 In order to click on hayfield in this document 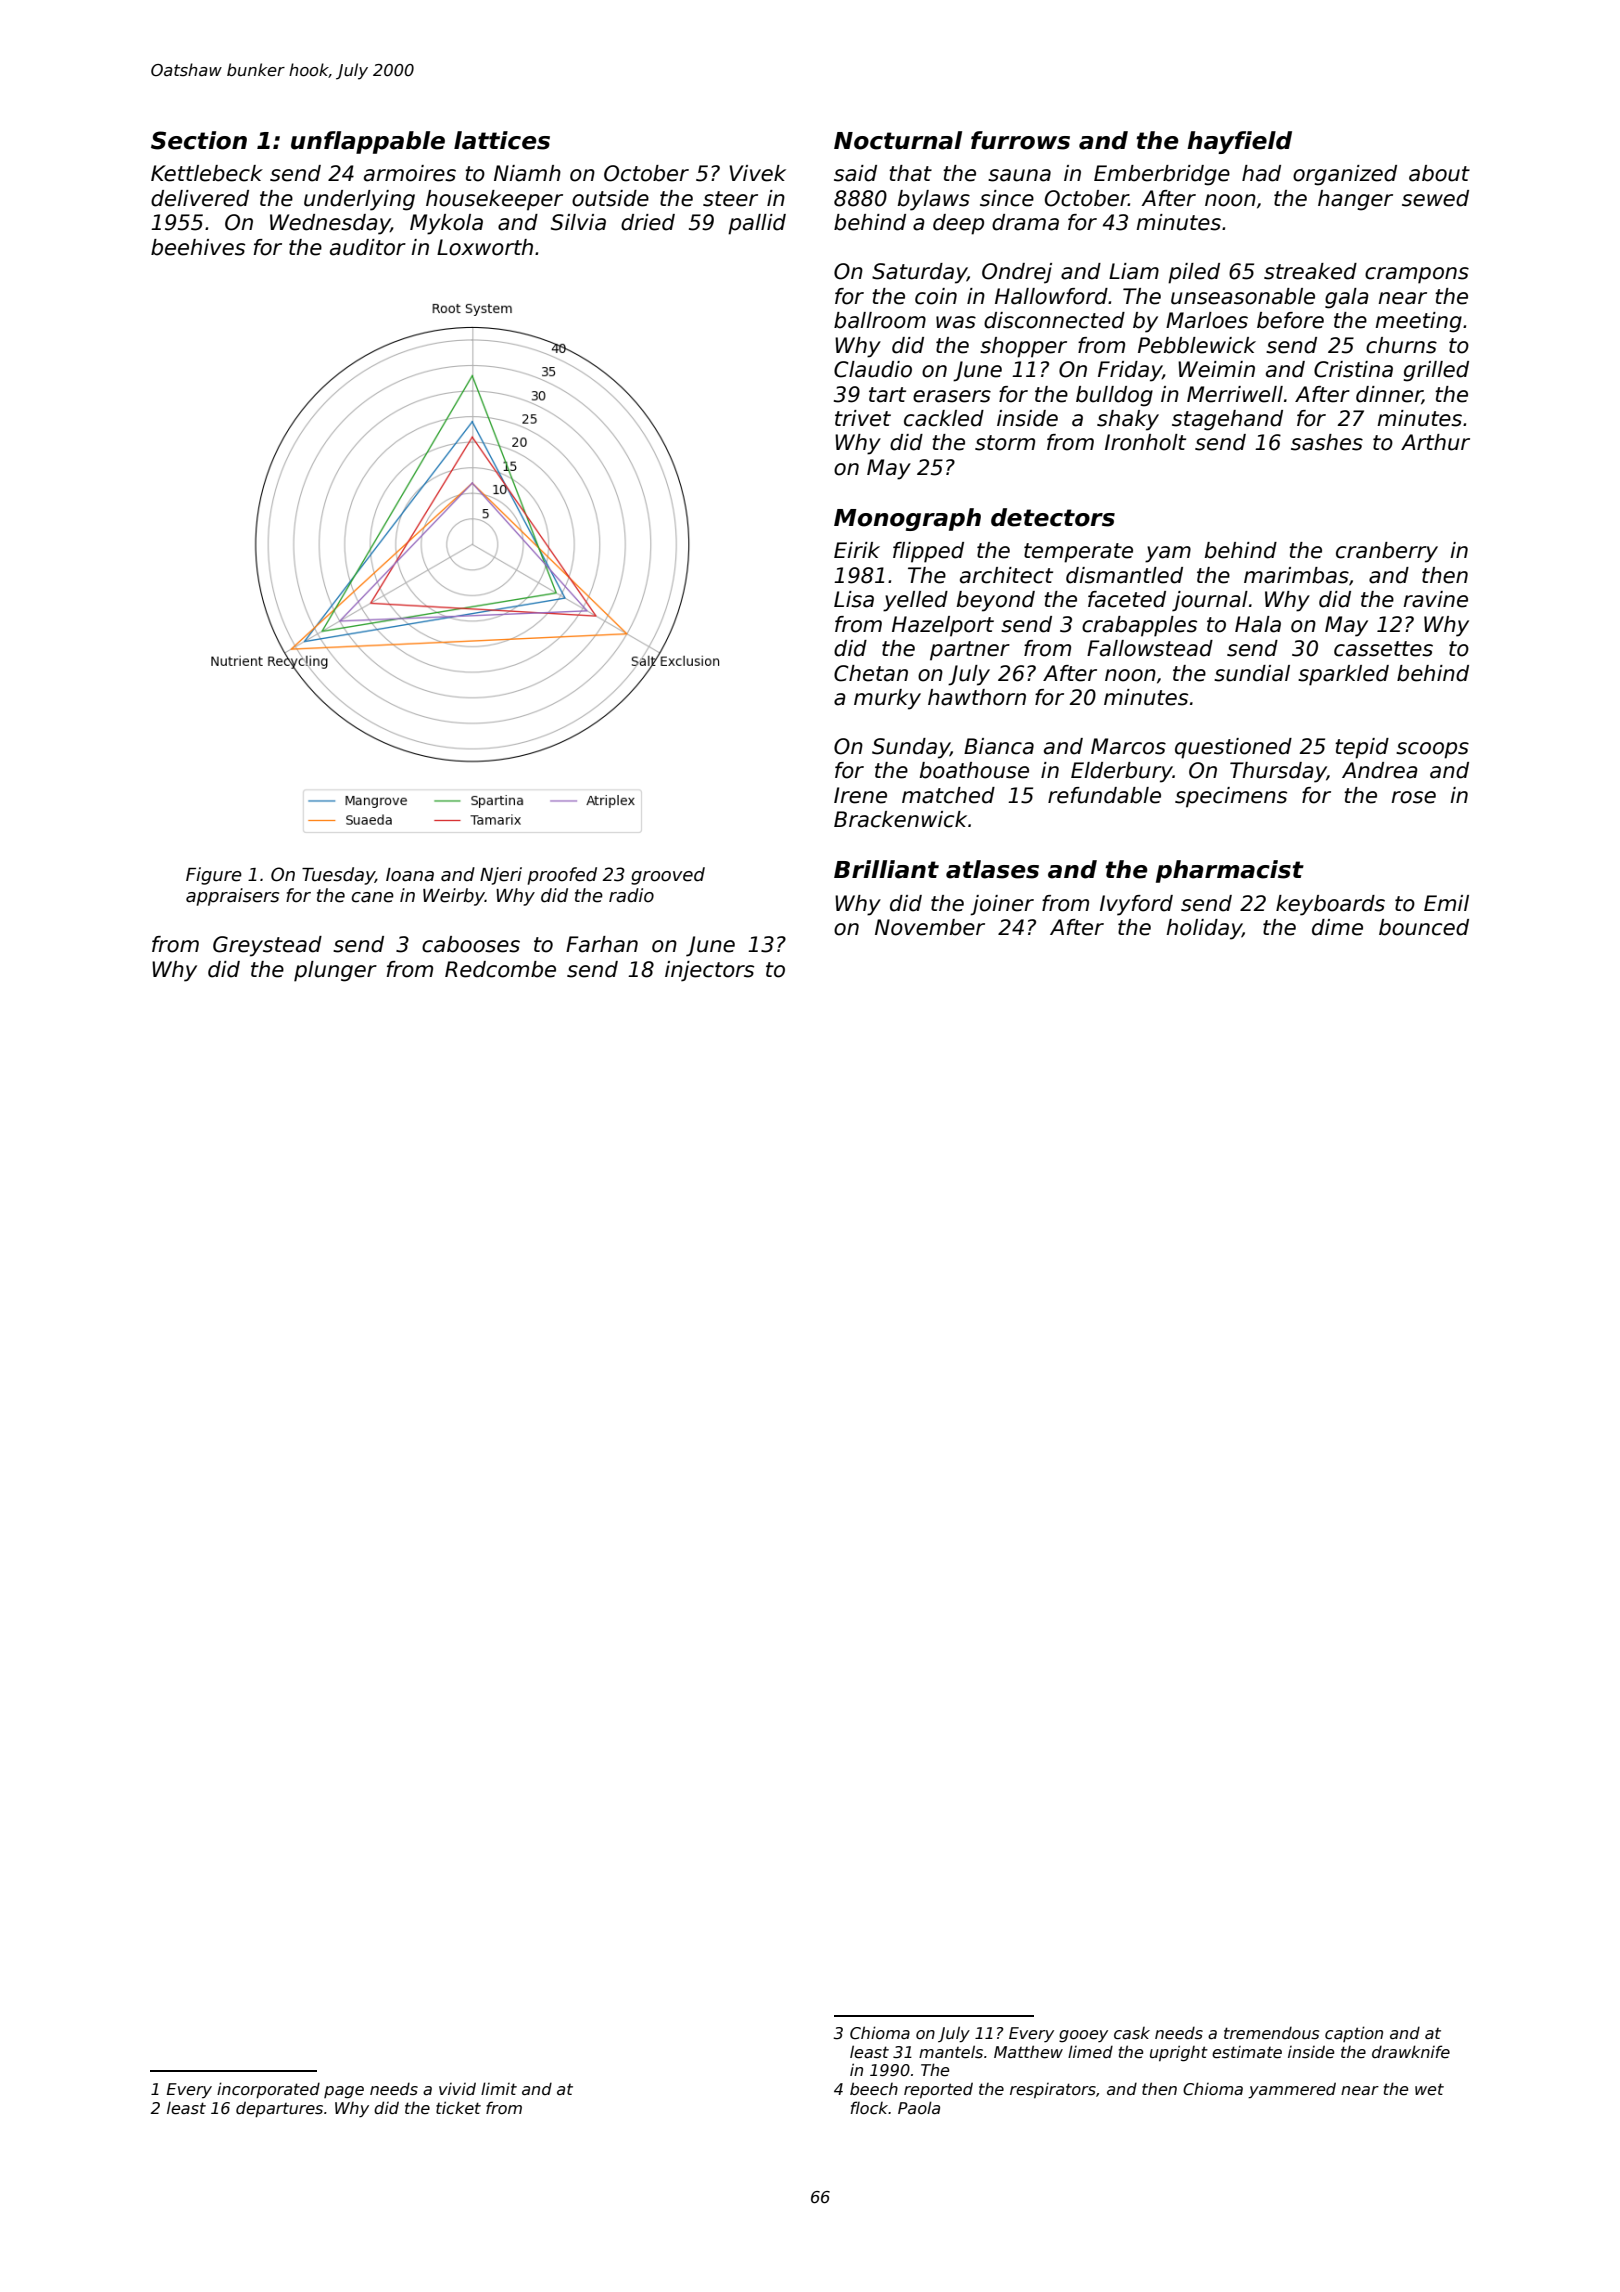, I will do `click(1239, 142)`.
